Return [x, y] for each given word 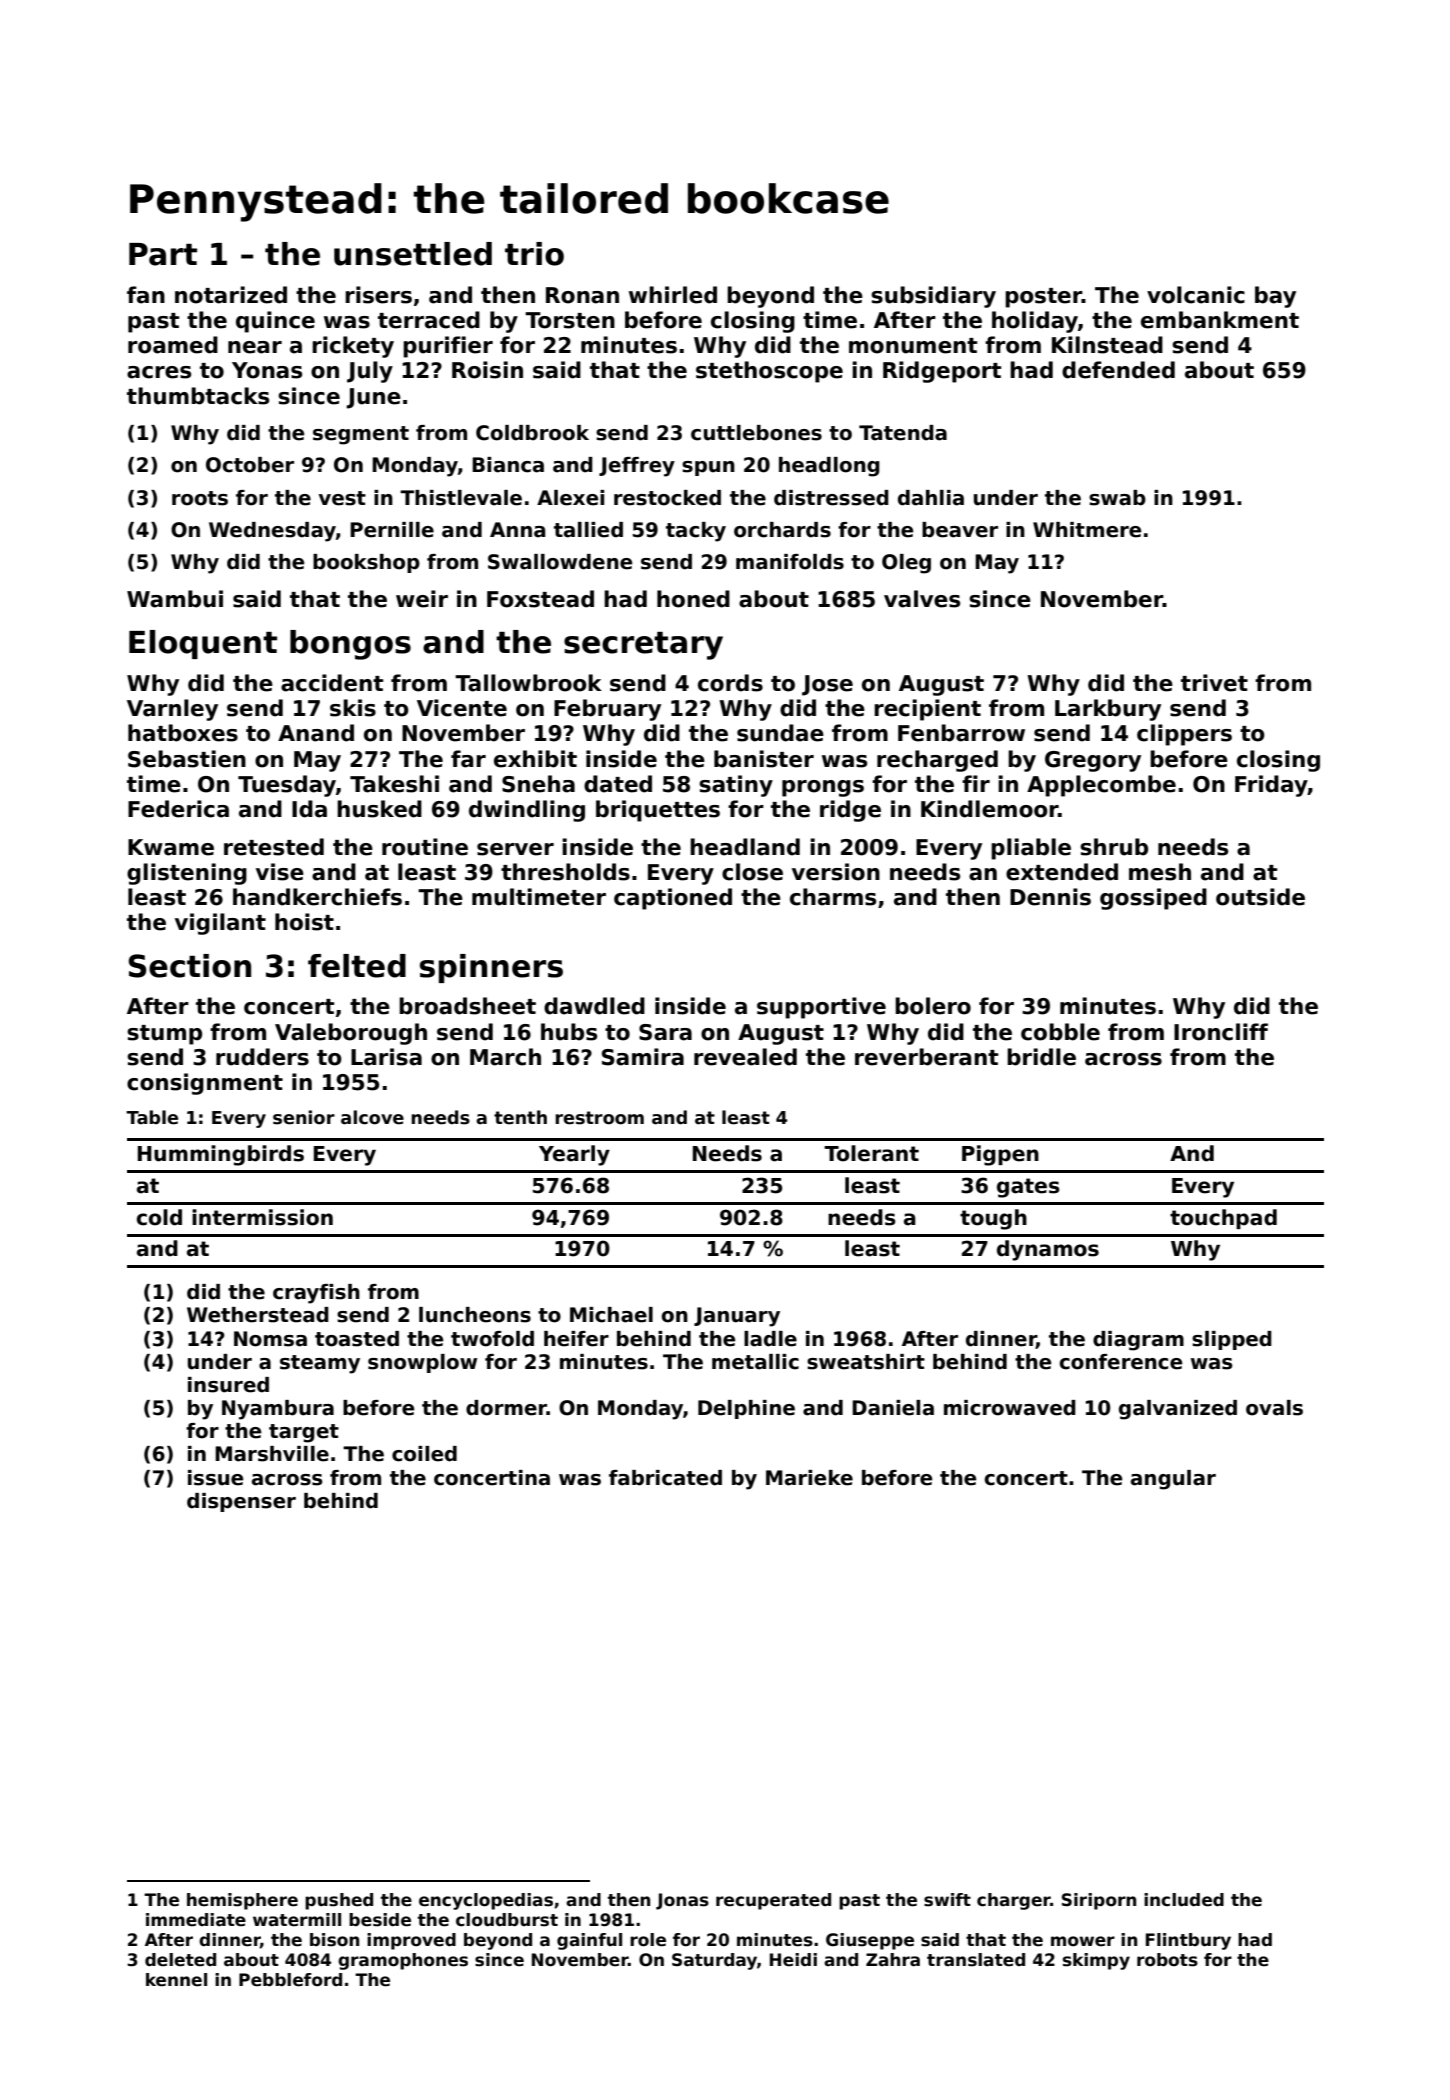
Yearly [574, 1155]
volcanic [1196, 295]
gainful [589, 1941]
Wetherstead [258, 1315]
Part [163, 254]
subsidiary [933, 297]
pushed [339, 1901]
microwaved [1010, 1408]
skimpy [1096, 1961]
